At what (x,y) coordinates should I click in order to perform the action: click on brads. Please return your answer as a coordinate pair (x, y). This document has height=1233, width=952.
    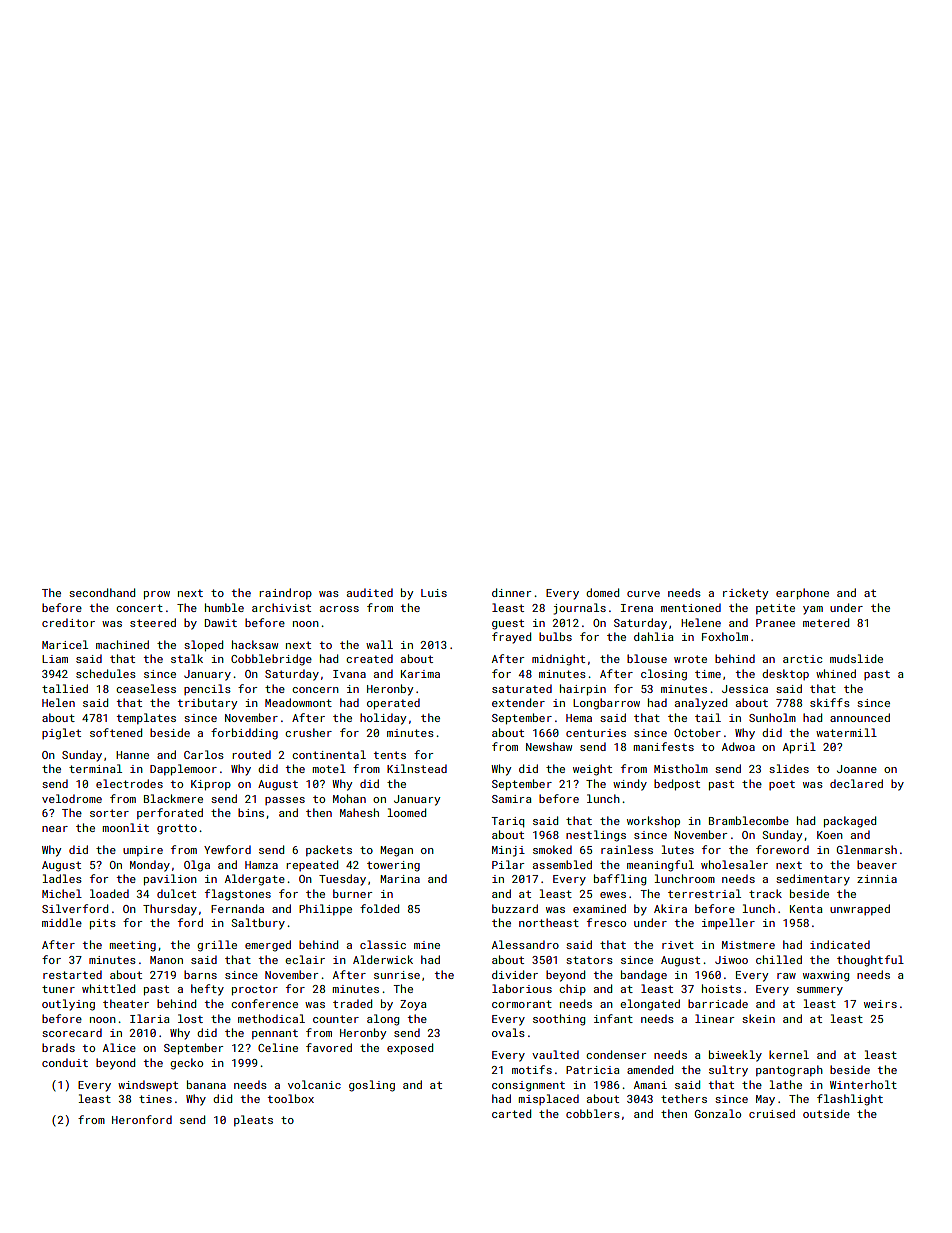
    Looking at the image, I should click on (58, 1047).
